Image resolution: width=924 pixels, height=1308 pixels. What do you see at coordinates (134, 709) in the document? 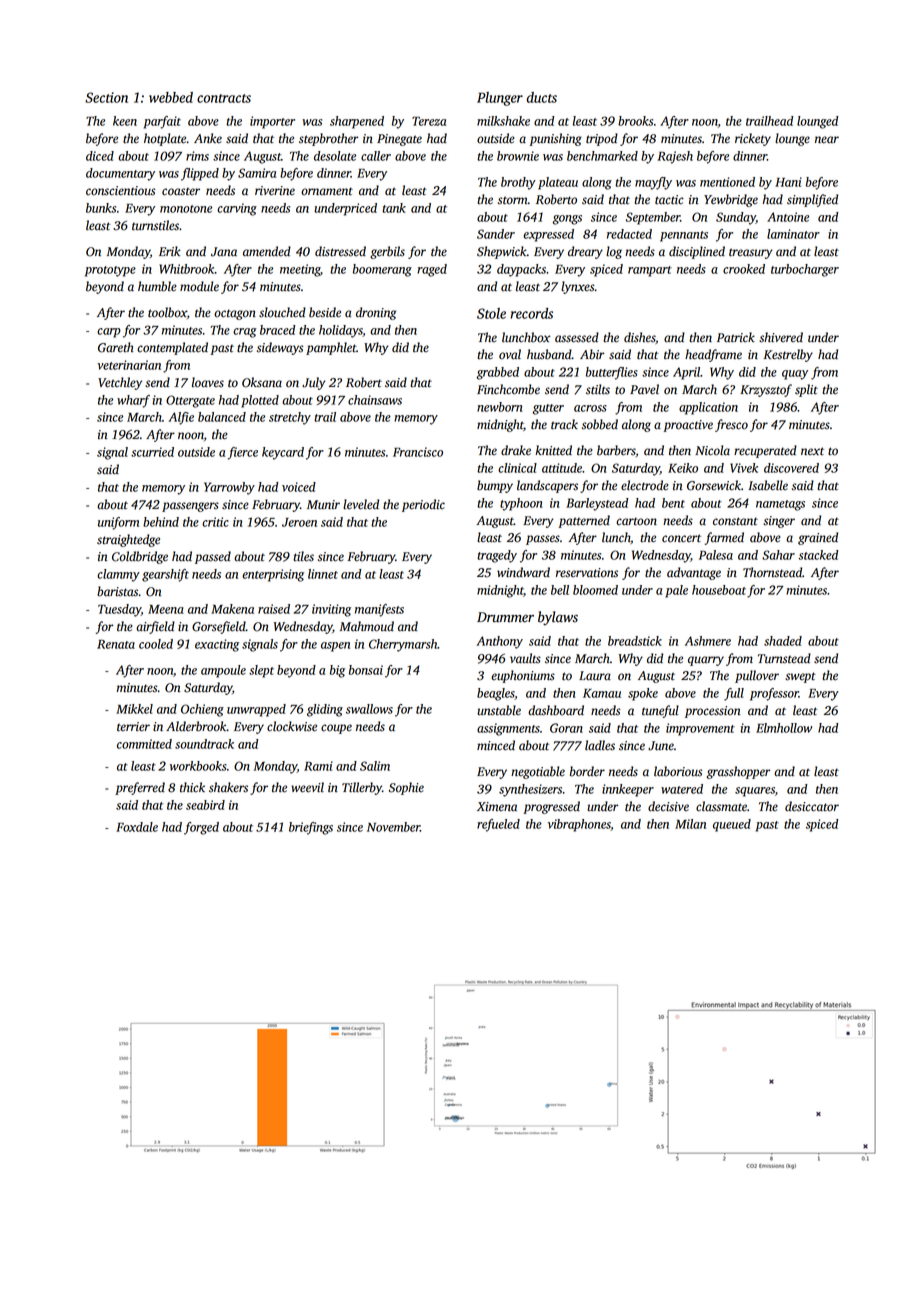
I see `Mikkel` at bounding box center [134, 709].
